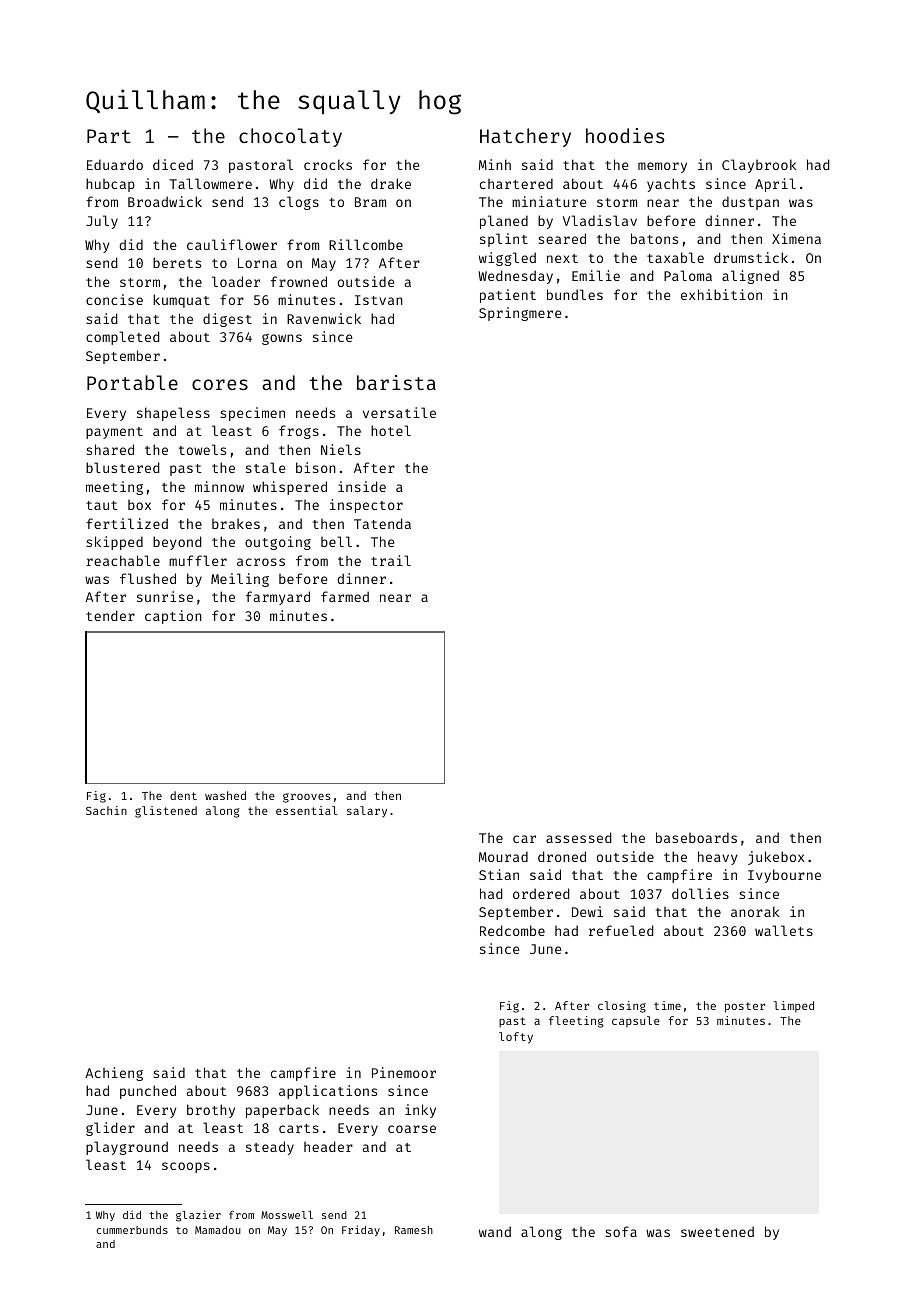 This document has width=924, height=1308. I want to click on cummerbunds, so click(132, 1230).
